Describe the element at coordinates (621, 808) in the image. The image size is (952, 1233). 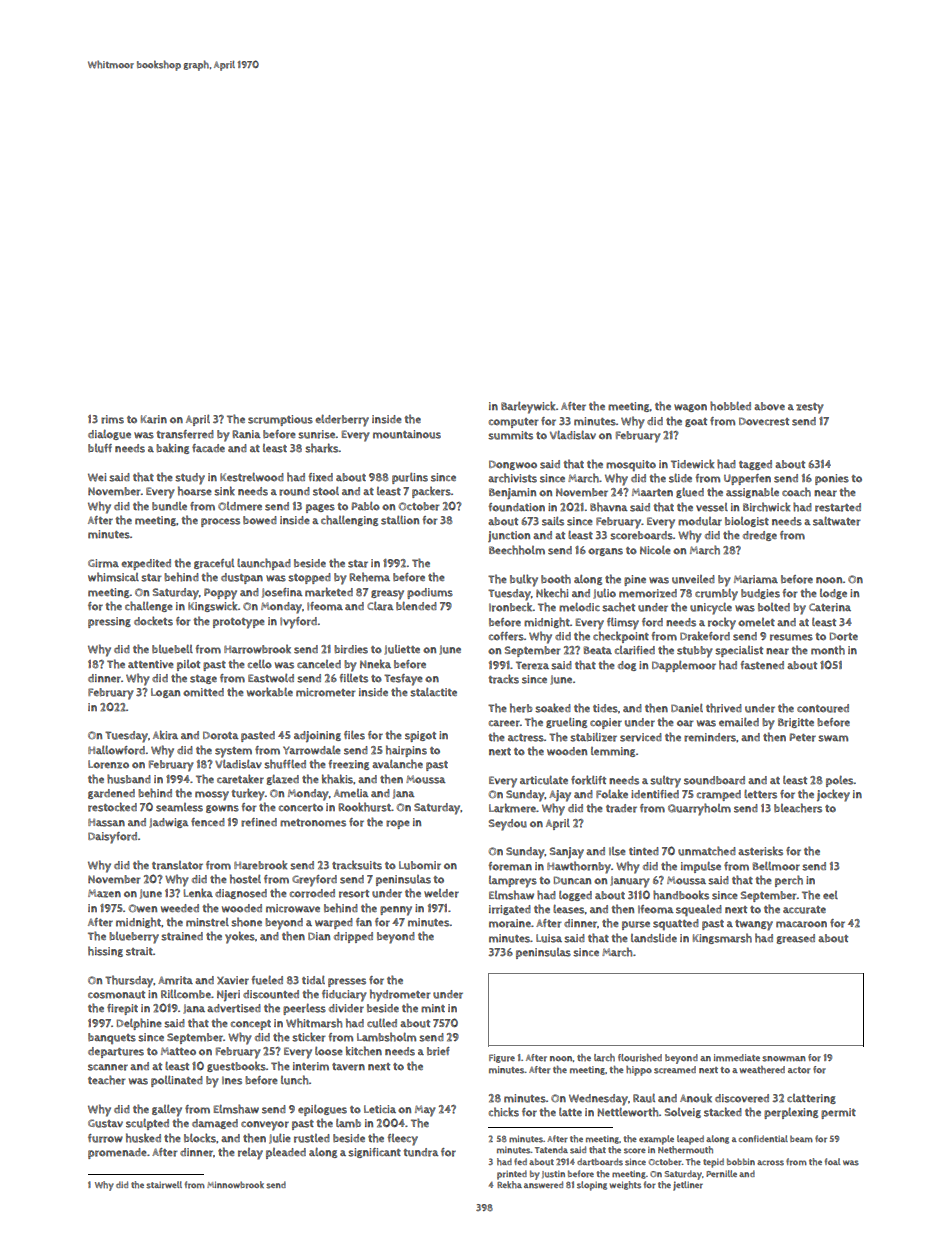
I see `trader` at that location.
